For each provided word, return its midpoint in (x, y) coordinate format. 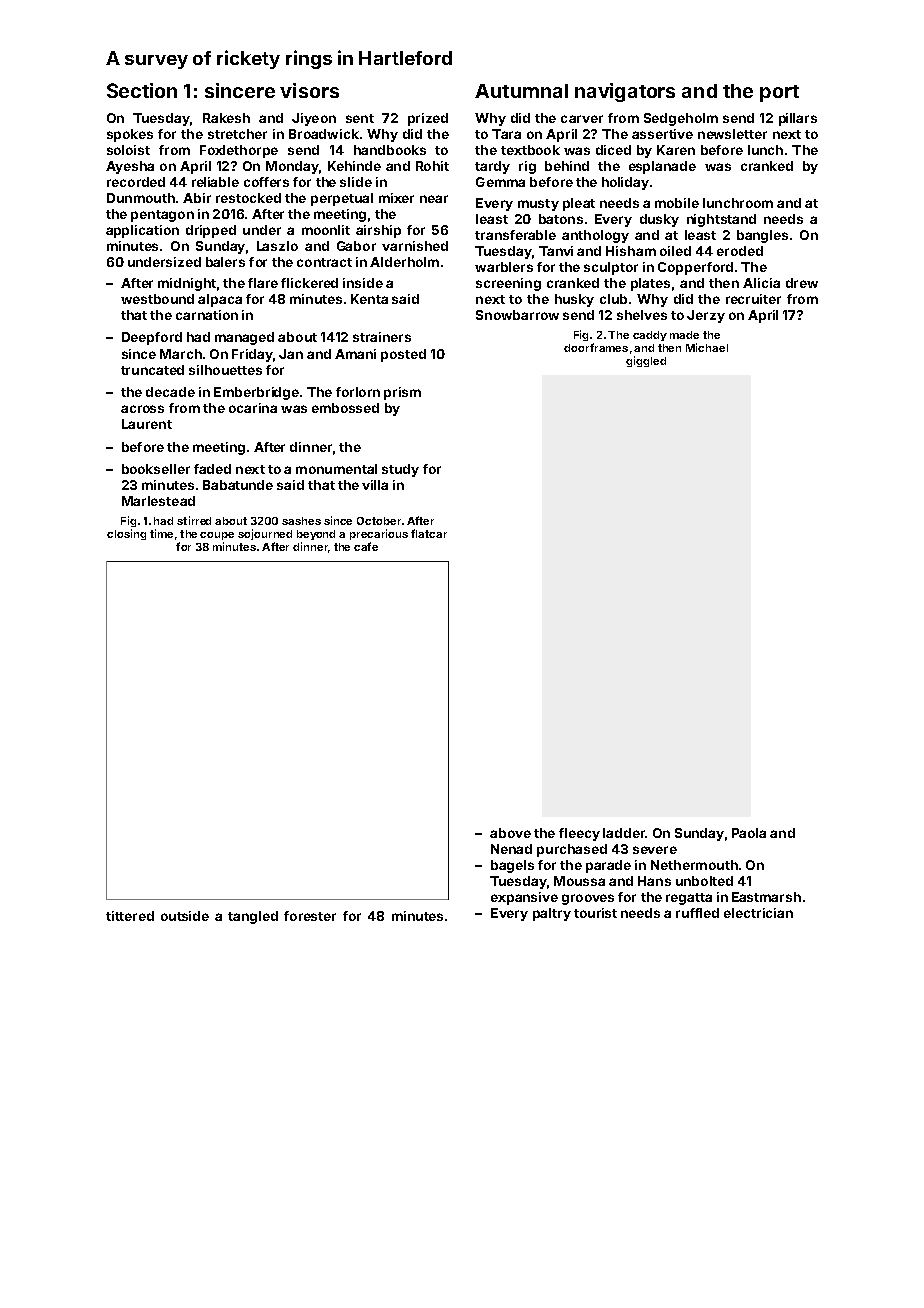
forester (310, 916)
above (510, 833)
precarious (379, 534)
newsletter (732, 134)
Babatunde (238, 485)
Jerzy (706, 316)
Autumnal (521, 91)
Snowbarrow (517, 315)
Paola (749, 833)
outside (185, 916)
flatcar (429, 533)
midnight (187, 284)
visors (309, 90)
